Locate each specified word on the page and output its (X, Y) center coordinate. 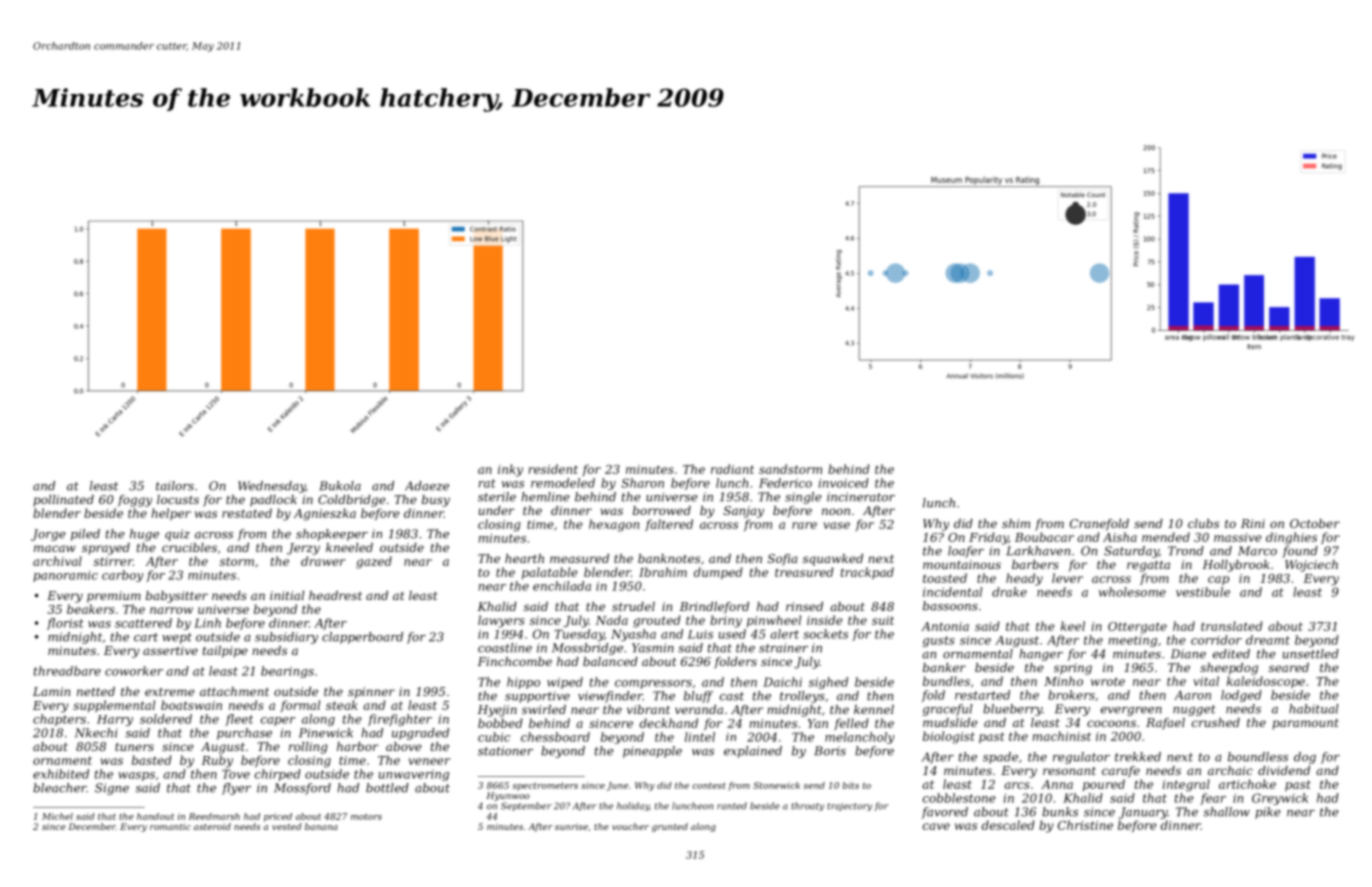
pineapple (652, 752)
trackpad (867, 573)
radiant (732, 469)
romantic (170, 826)
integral (1186, 785)
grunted (670, 827)
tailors (175, 486)
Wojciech (1311, 566)
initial (287, 595)
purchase (244, 734)
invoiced (844, 483)
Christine (1085, 825)
